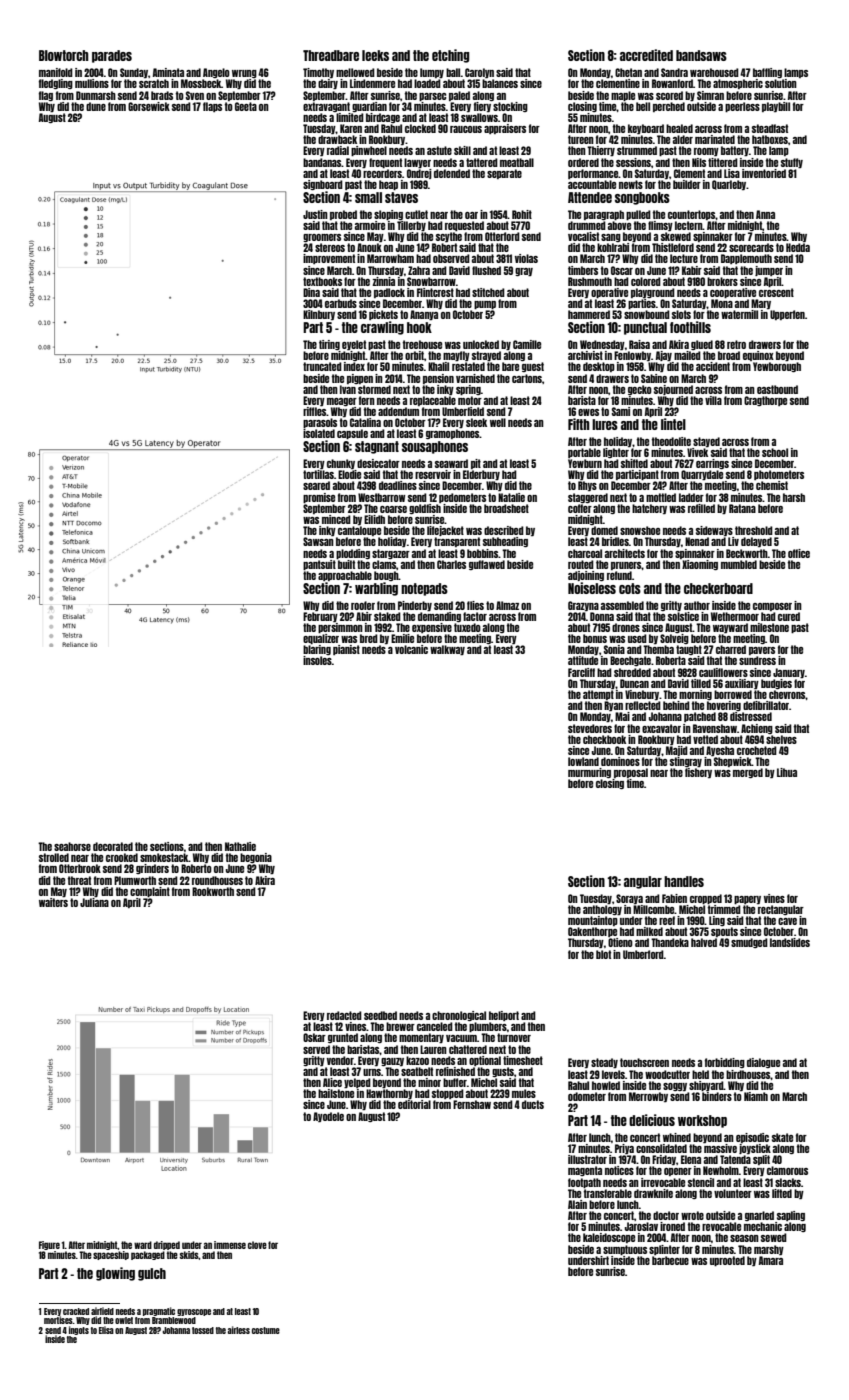 The image size is (849, 1400). What do you see at coordinates (385, 163) in the screenshot?
I see `frequent` at bounding box center [385, 163].
